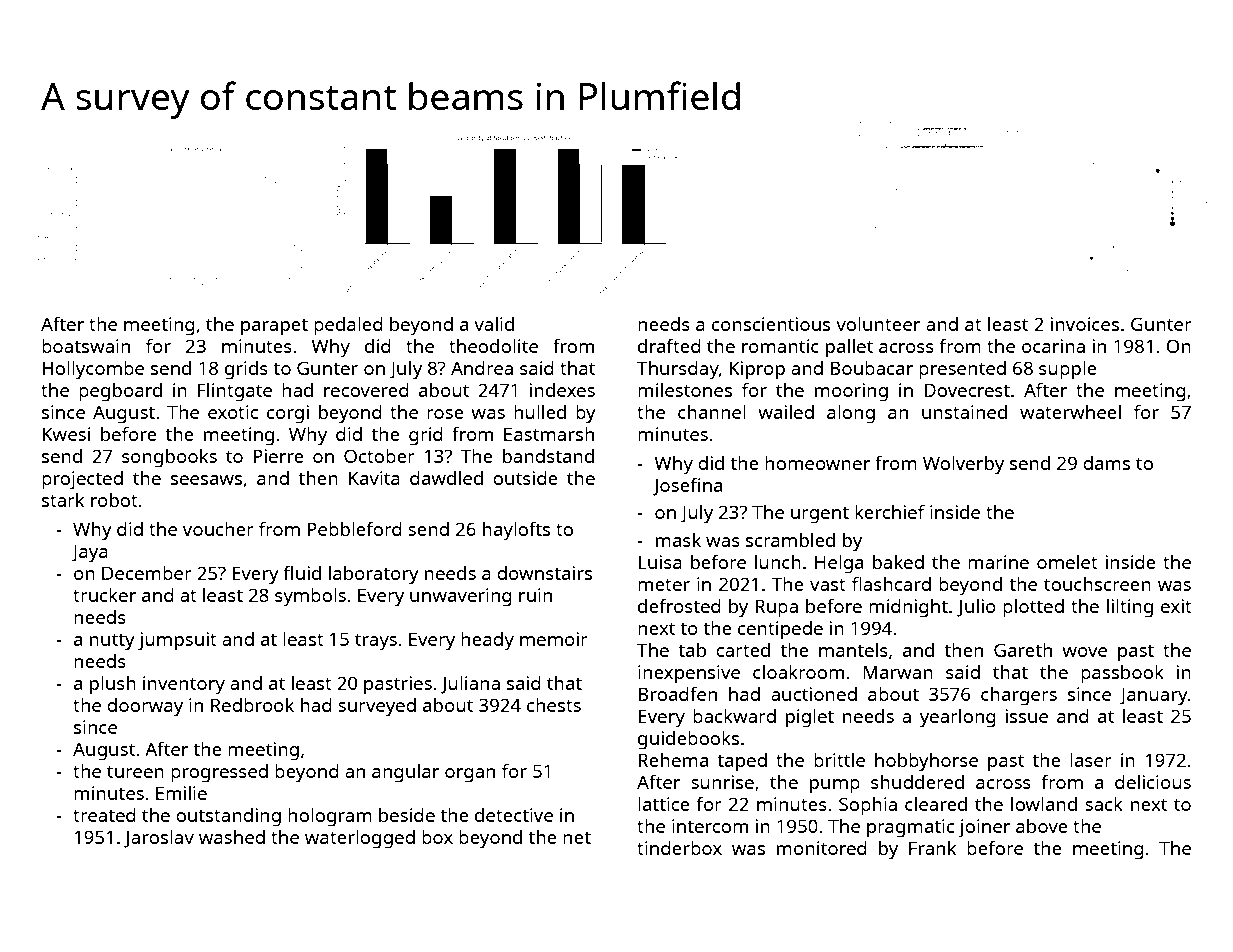  Describe the element at coordinates (673, 760) in the screenshot. I see `Rehema` at that location.
